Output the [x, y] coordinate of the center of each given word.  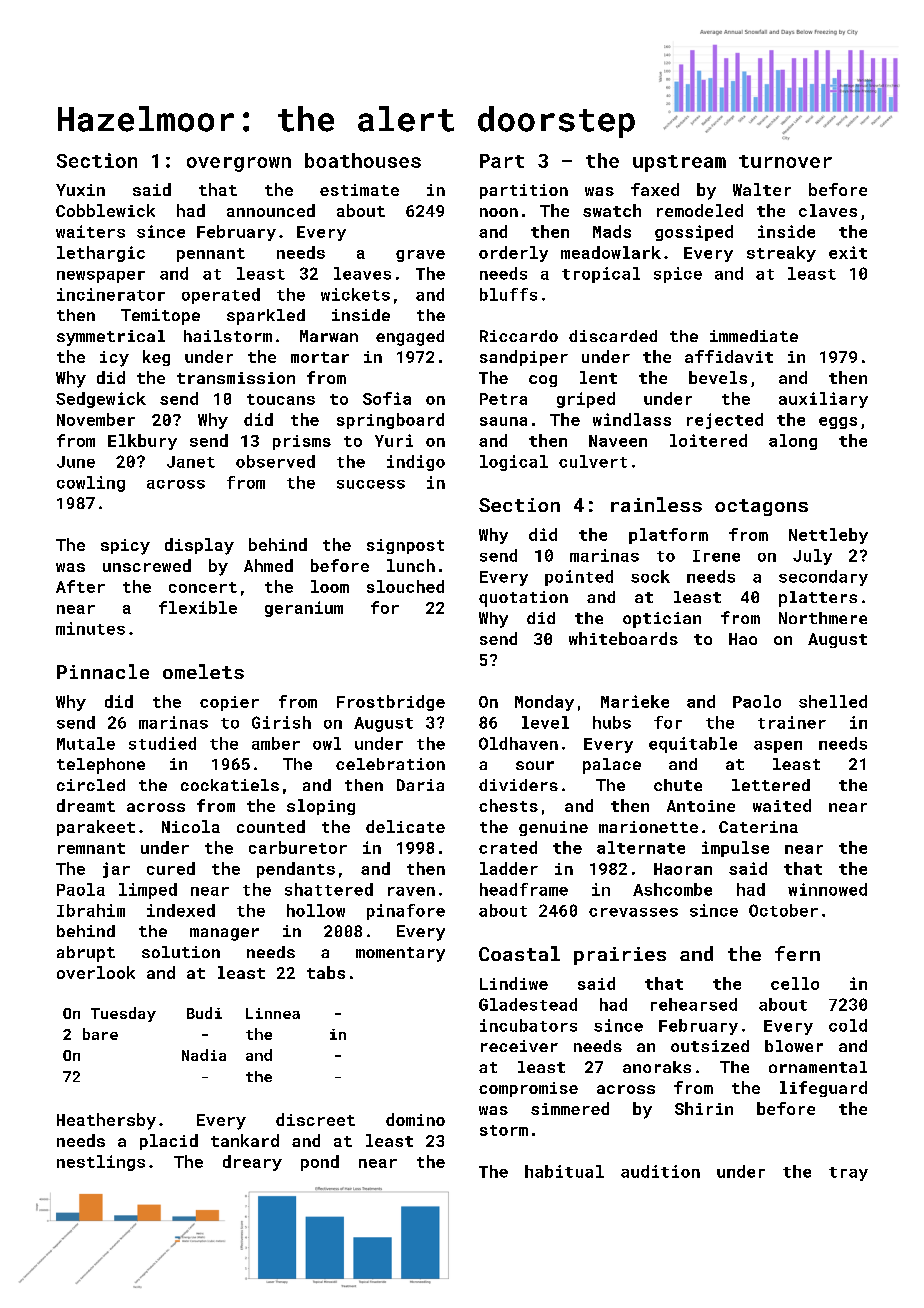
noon [499, 212]
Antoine [701, 806]
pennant [211, 255]
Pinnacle [103, 671]
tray [848, 1174]
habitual [564, 1171]
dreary [252, 1163]
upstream [679, 163]
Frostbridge [391, 703]
